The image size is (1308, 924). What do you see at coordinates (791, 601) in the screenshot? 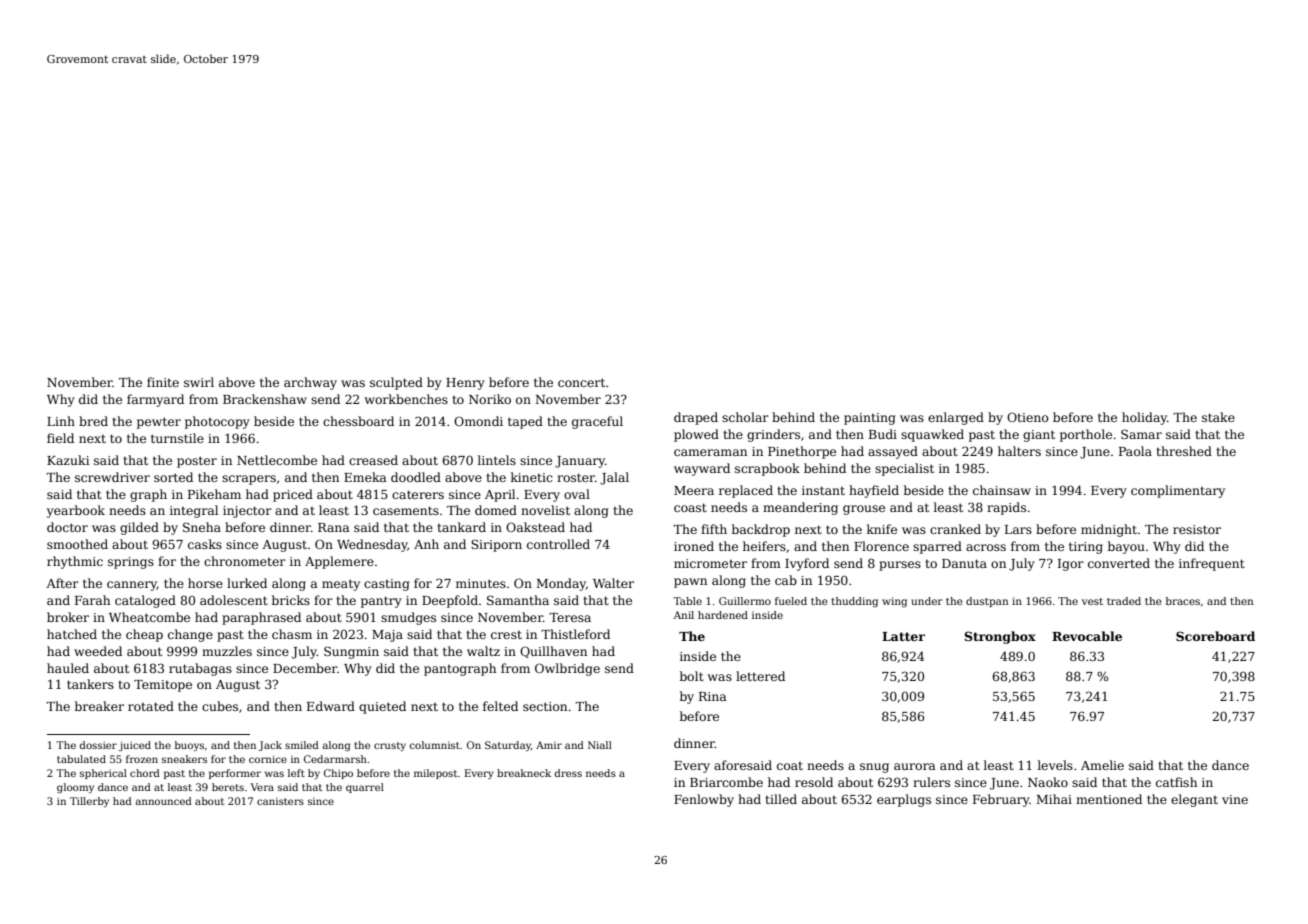
I see `fueled` at bounding box center [791, 601].
